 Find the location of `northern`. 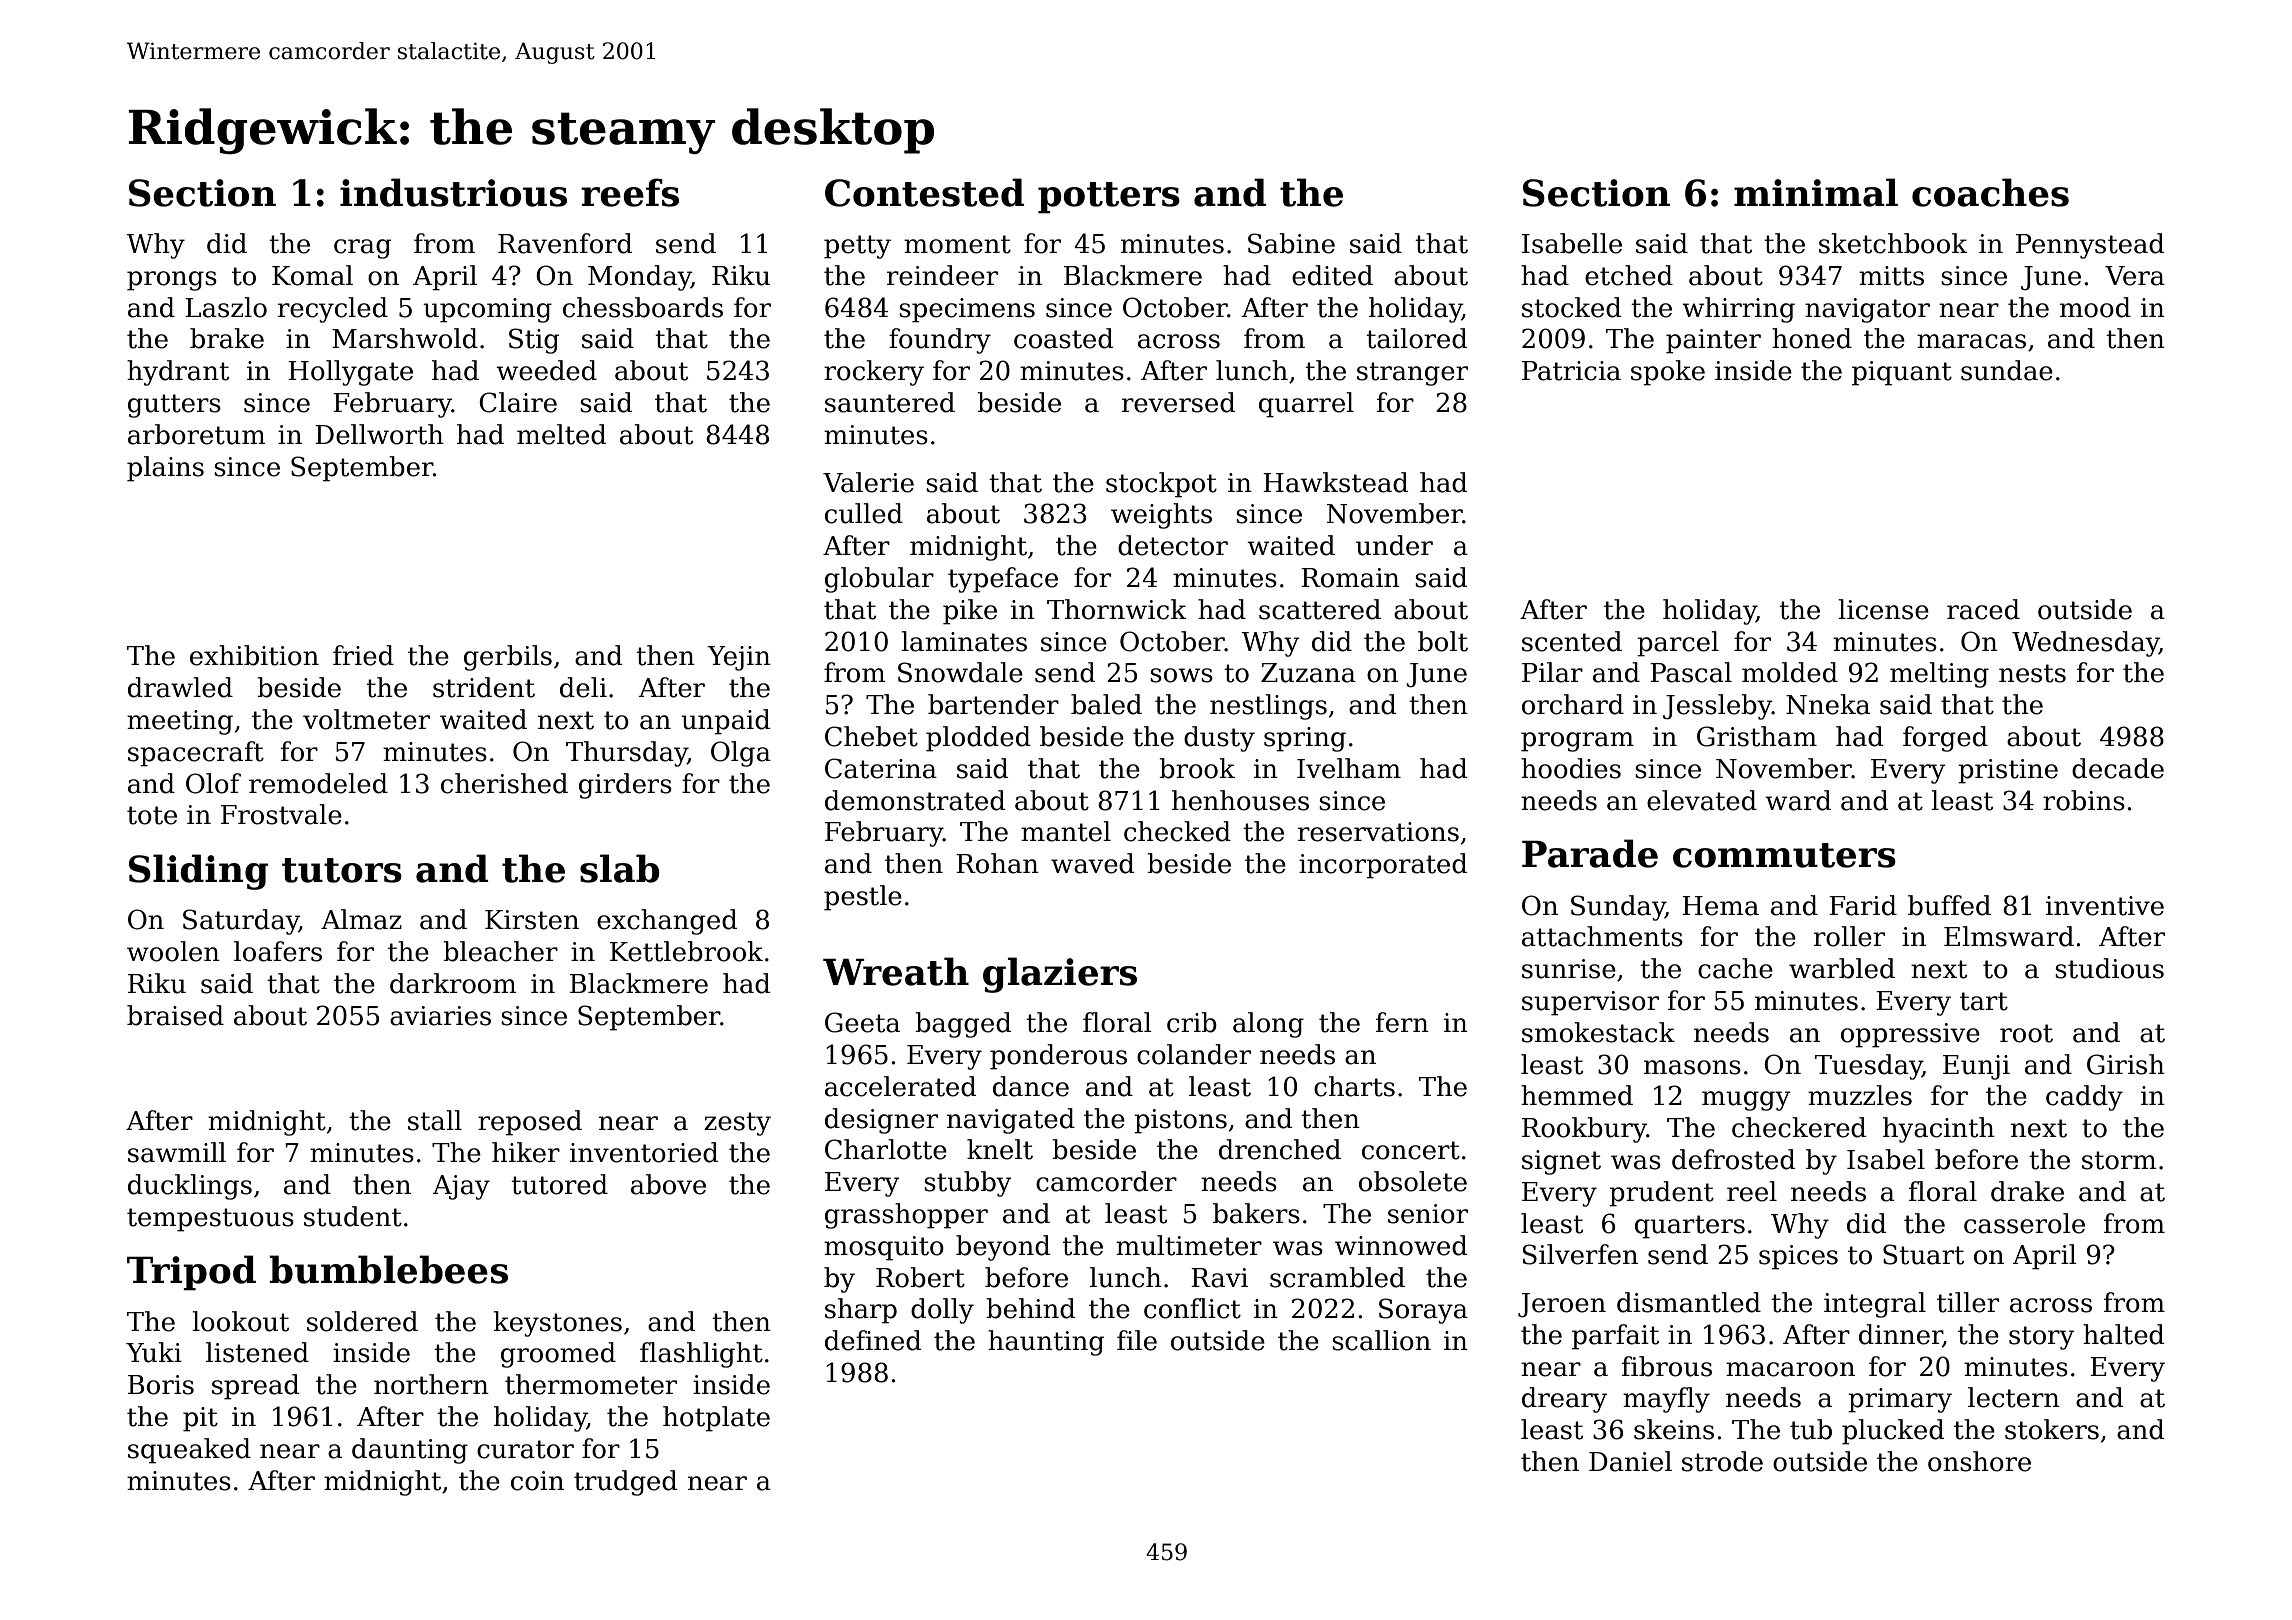

northern is located at coordinates (431, 1384).
